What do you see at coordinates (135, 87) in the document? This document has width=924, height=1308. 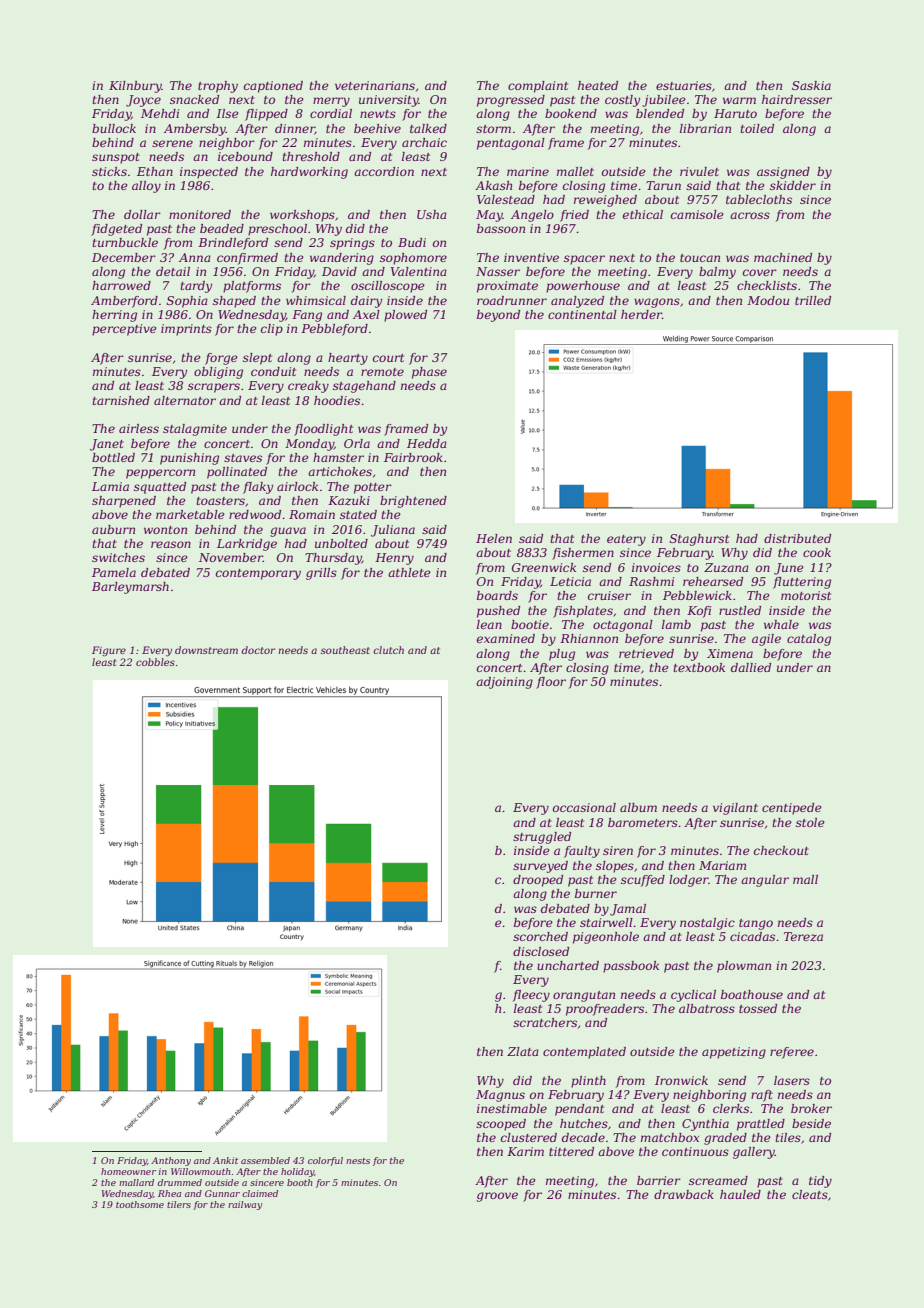 I see `Kilnbury` at bounding box center [135, 87].
